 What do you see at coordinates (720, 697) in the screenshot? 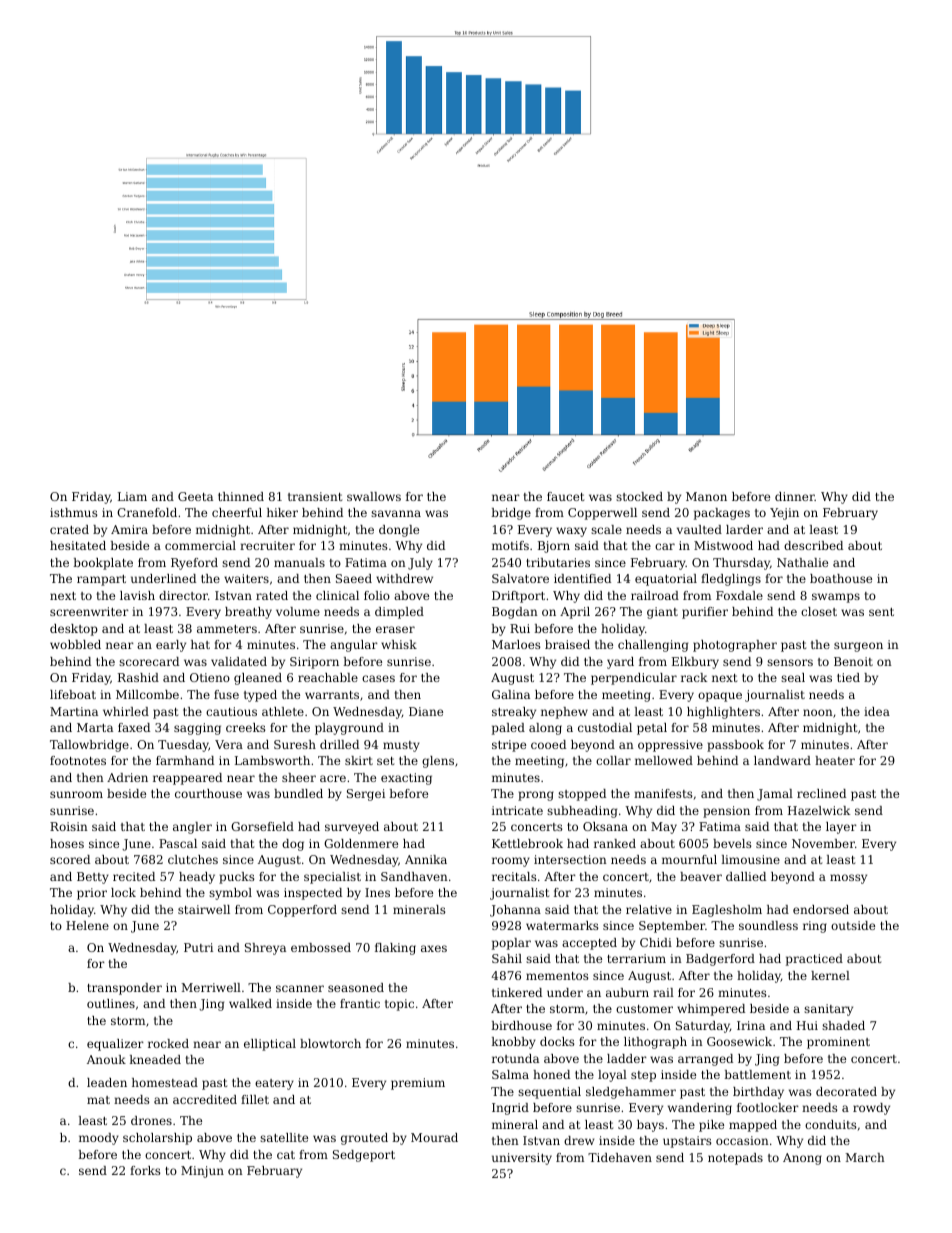
I see `opaque` at bounding box center [720, 697].
